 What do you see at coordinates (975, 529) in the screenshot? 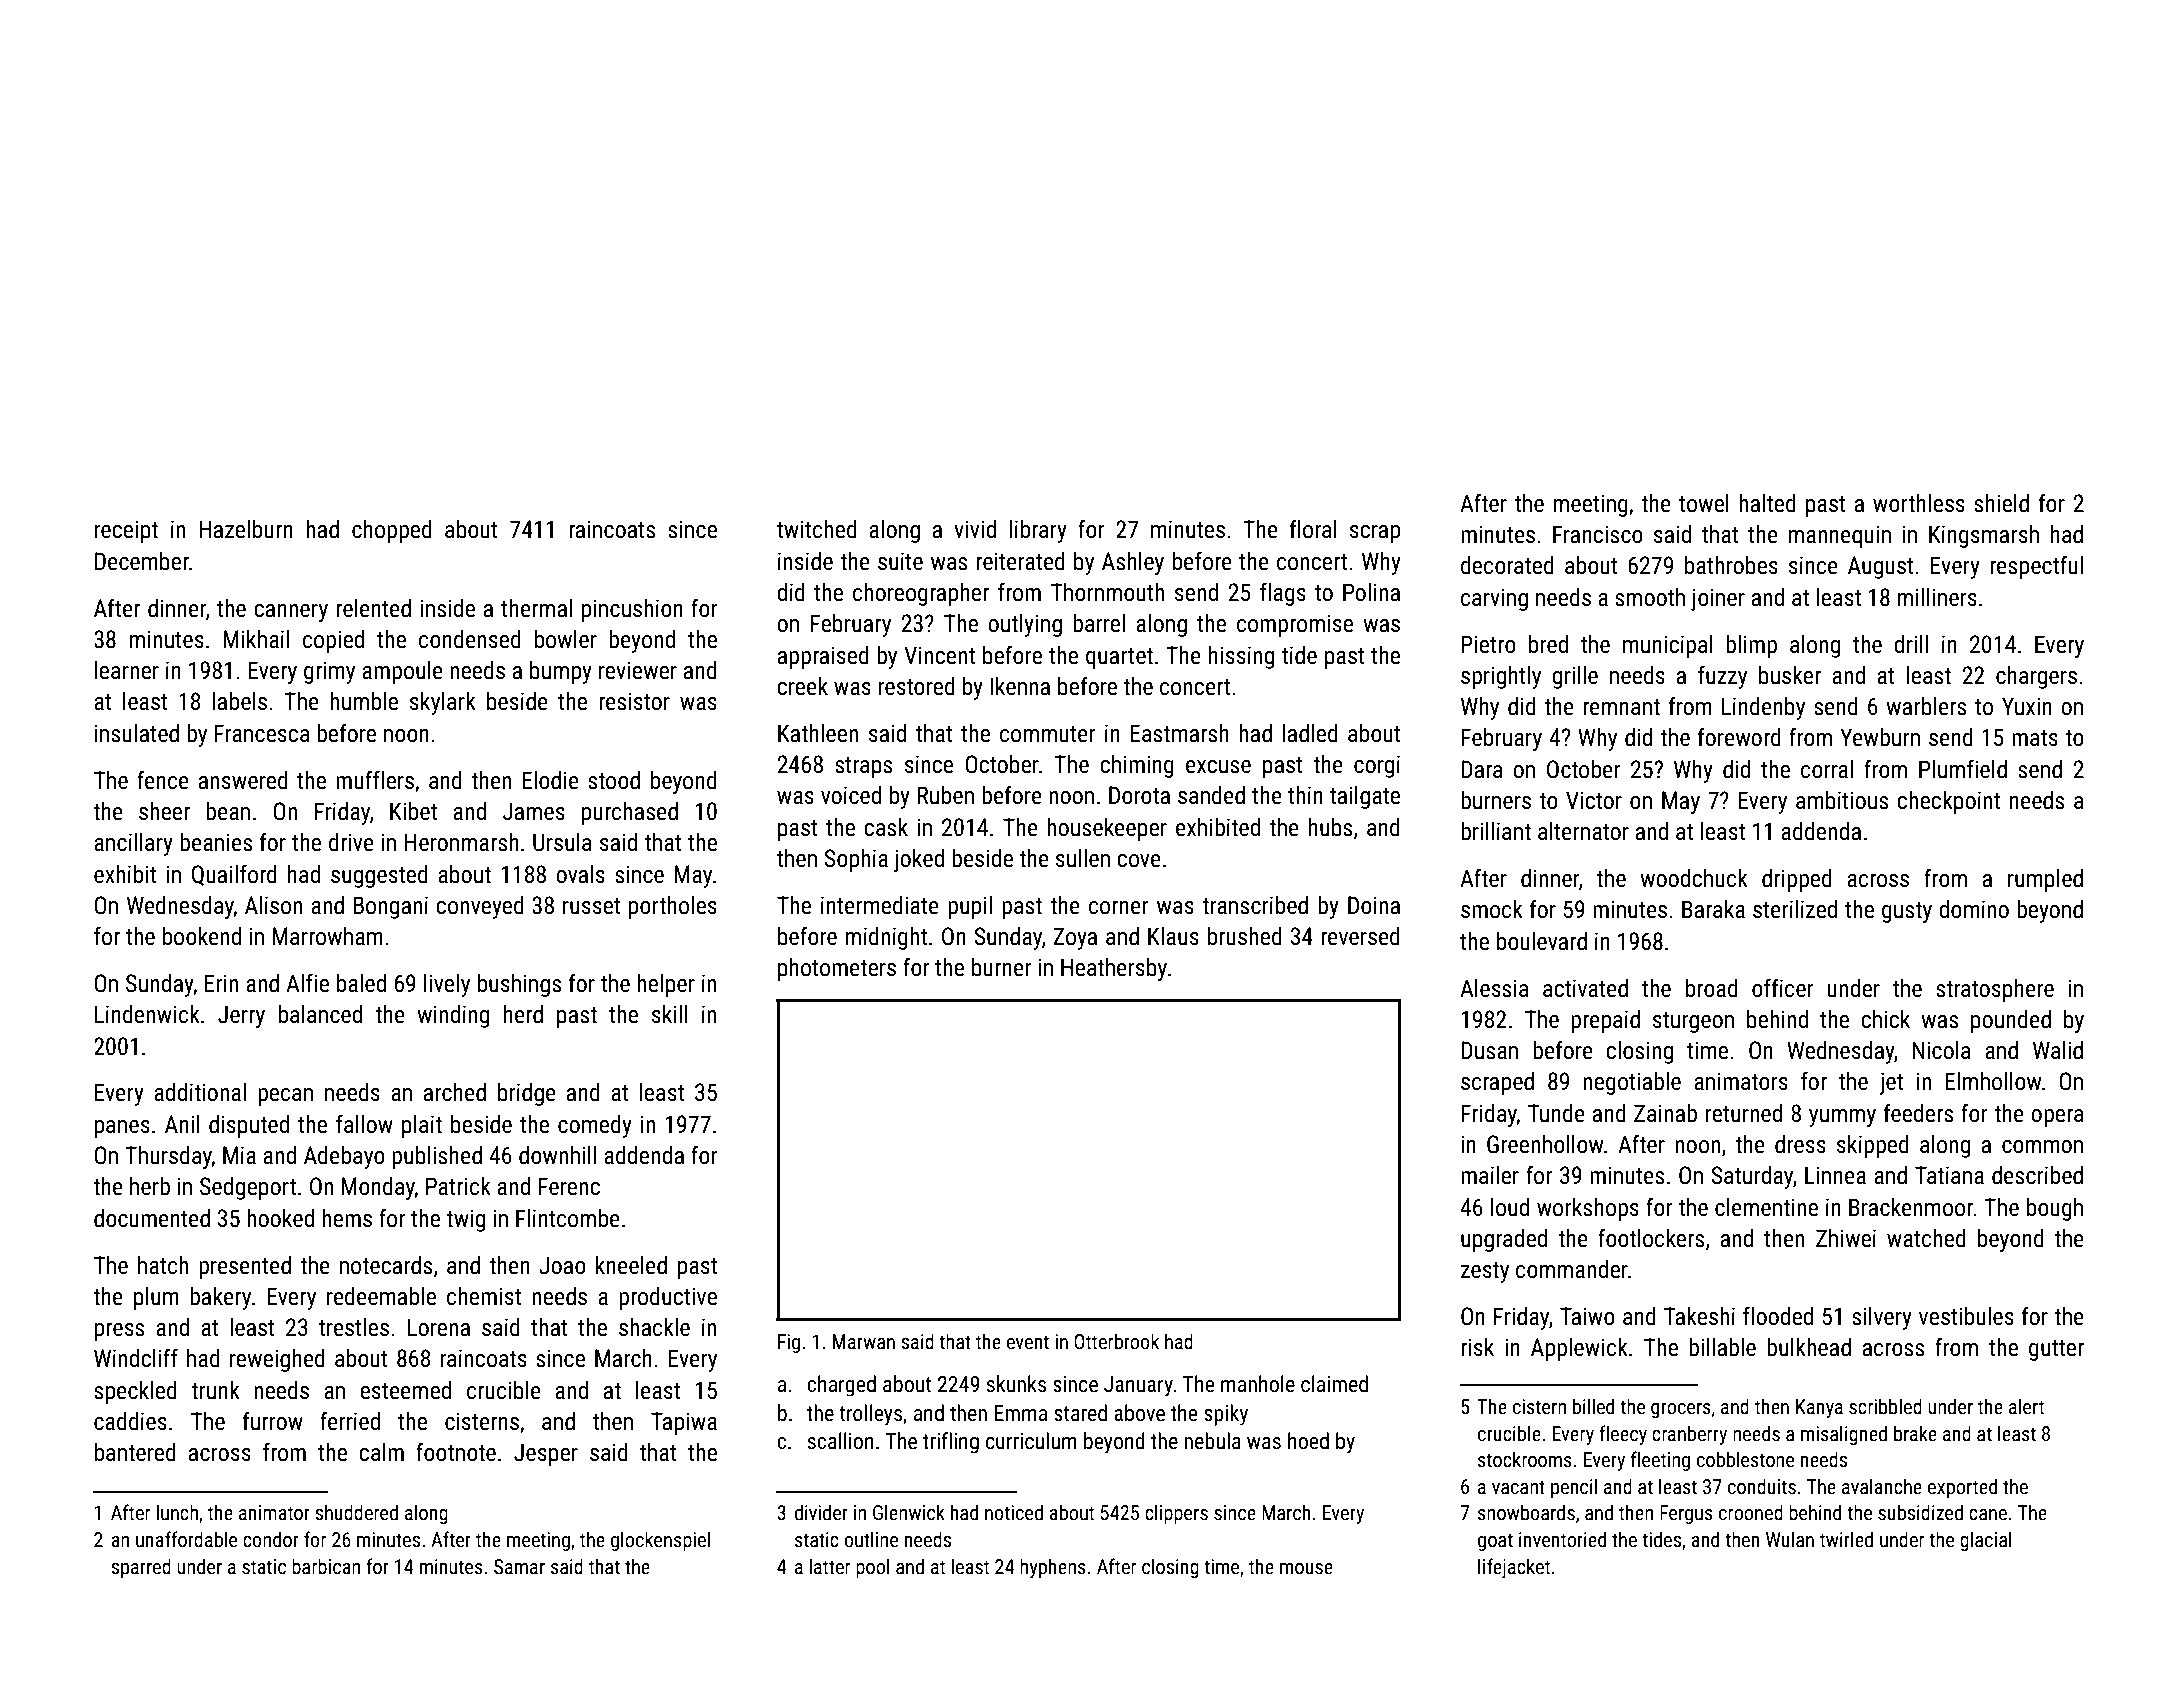
I see `vivid` at bounding box center [975, 529].
